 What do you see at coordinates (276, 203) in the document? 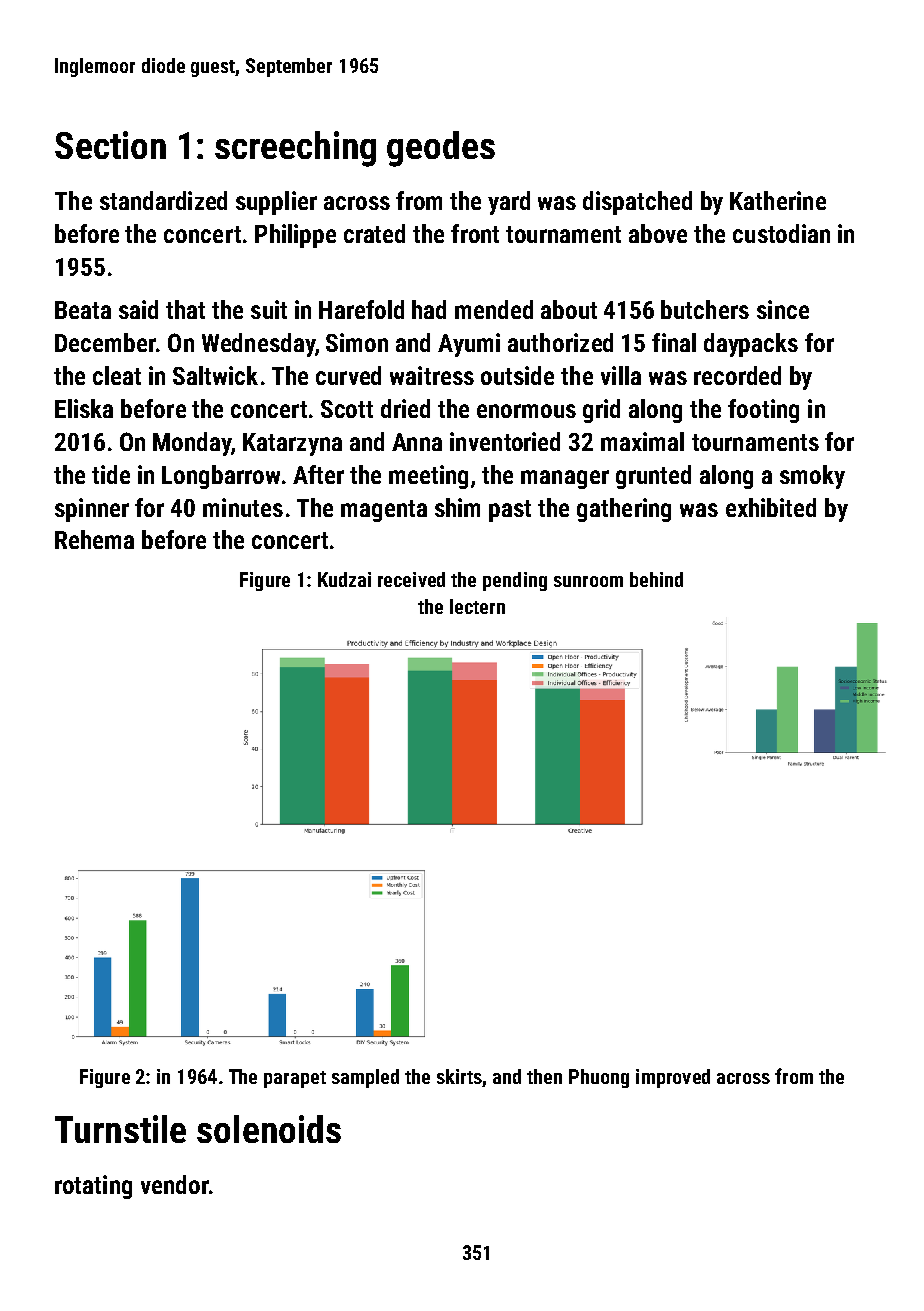
I see `supplier` at bounding box center [276, 203].
